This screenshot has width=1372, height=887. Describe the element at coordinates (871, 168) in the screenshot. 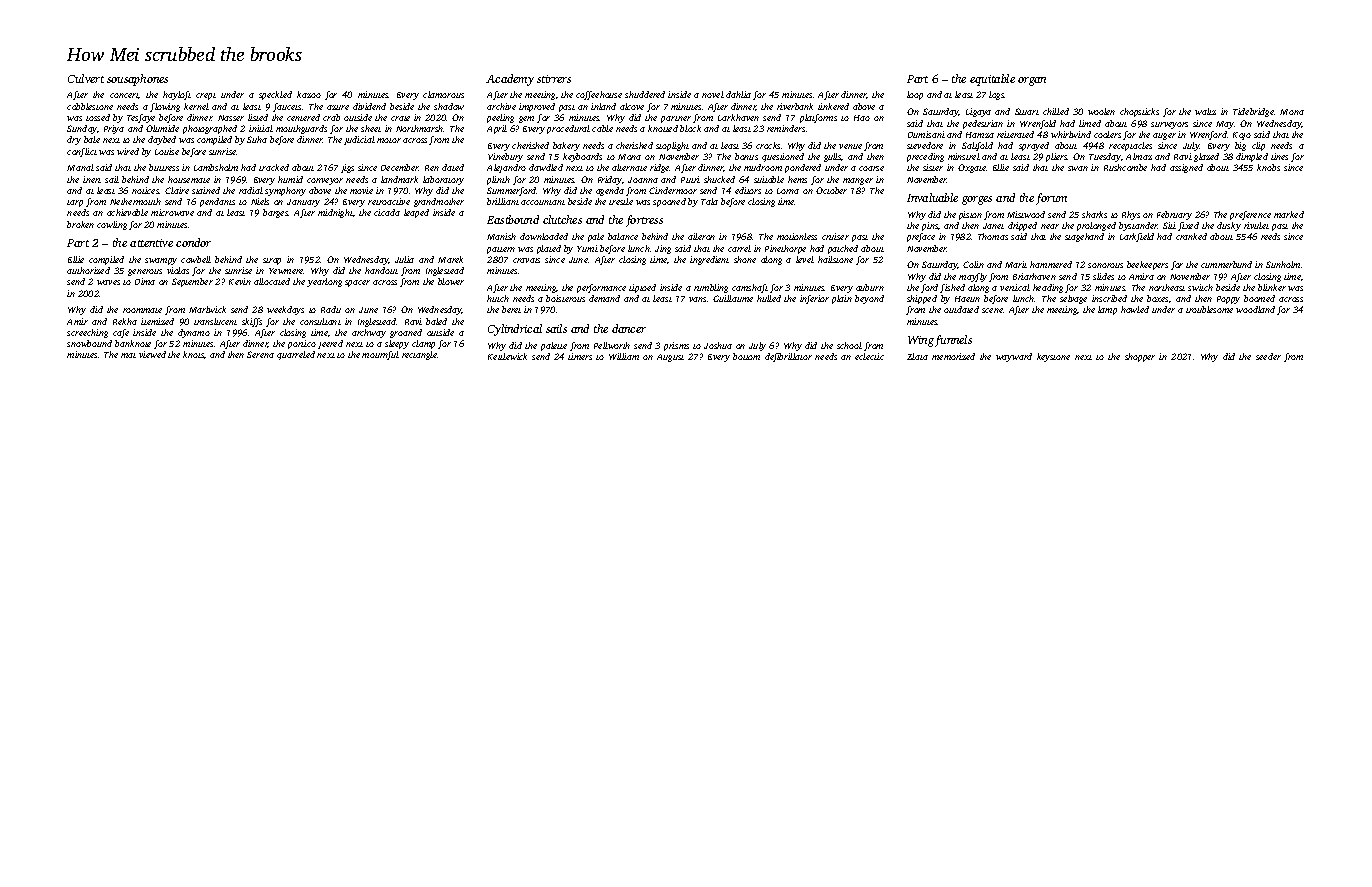

I see `coarse` at that location.
